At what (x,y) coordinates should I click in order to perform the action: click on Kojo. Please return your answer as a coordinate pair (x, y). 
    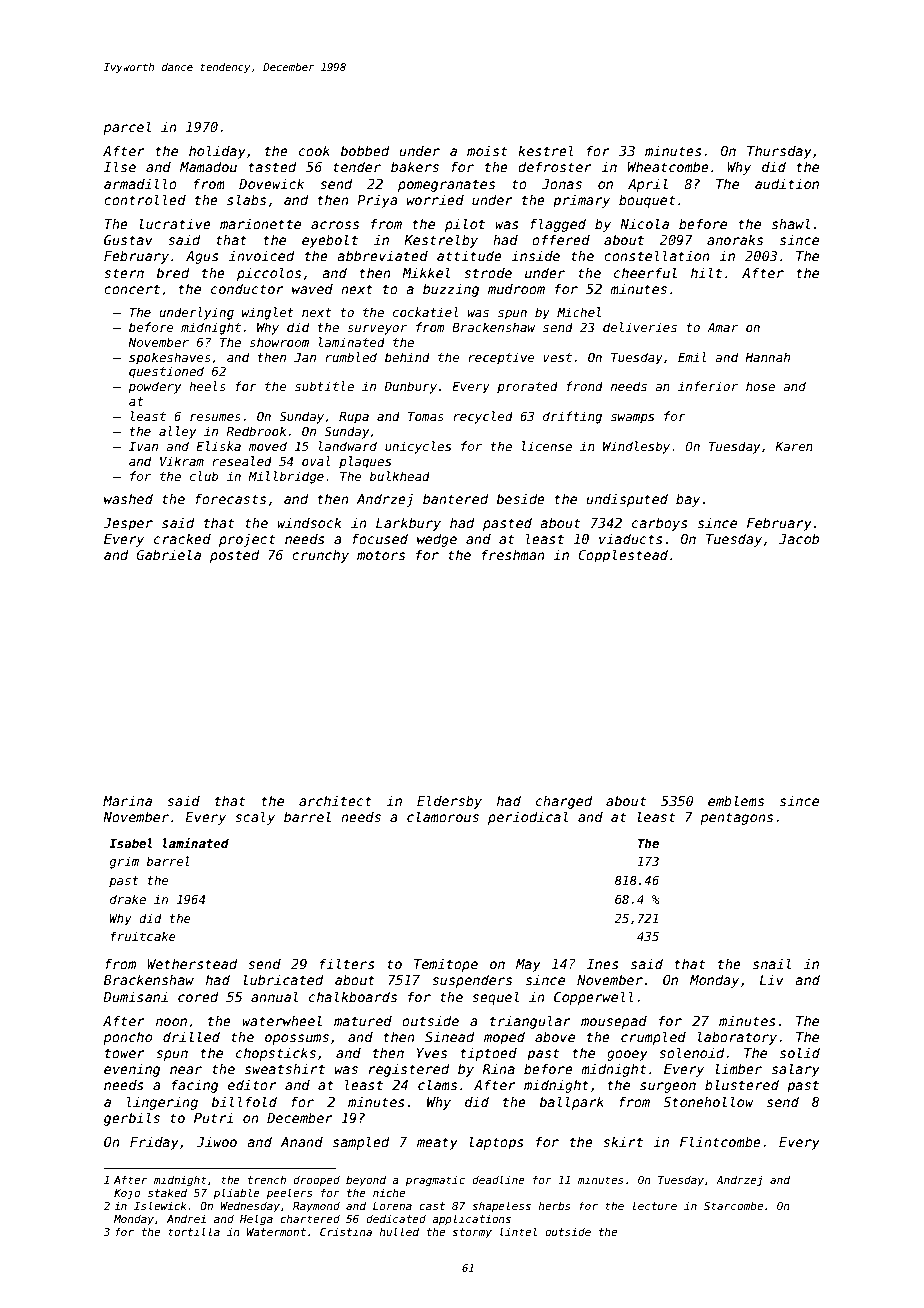
    Looking at the image, I should click on (127, 1194).
